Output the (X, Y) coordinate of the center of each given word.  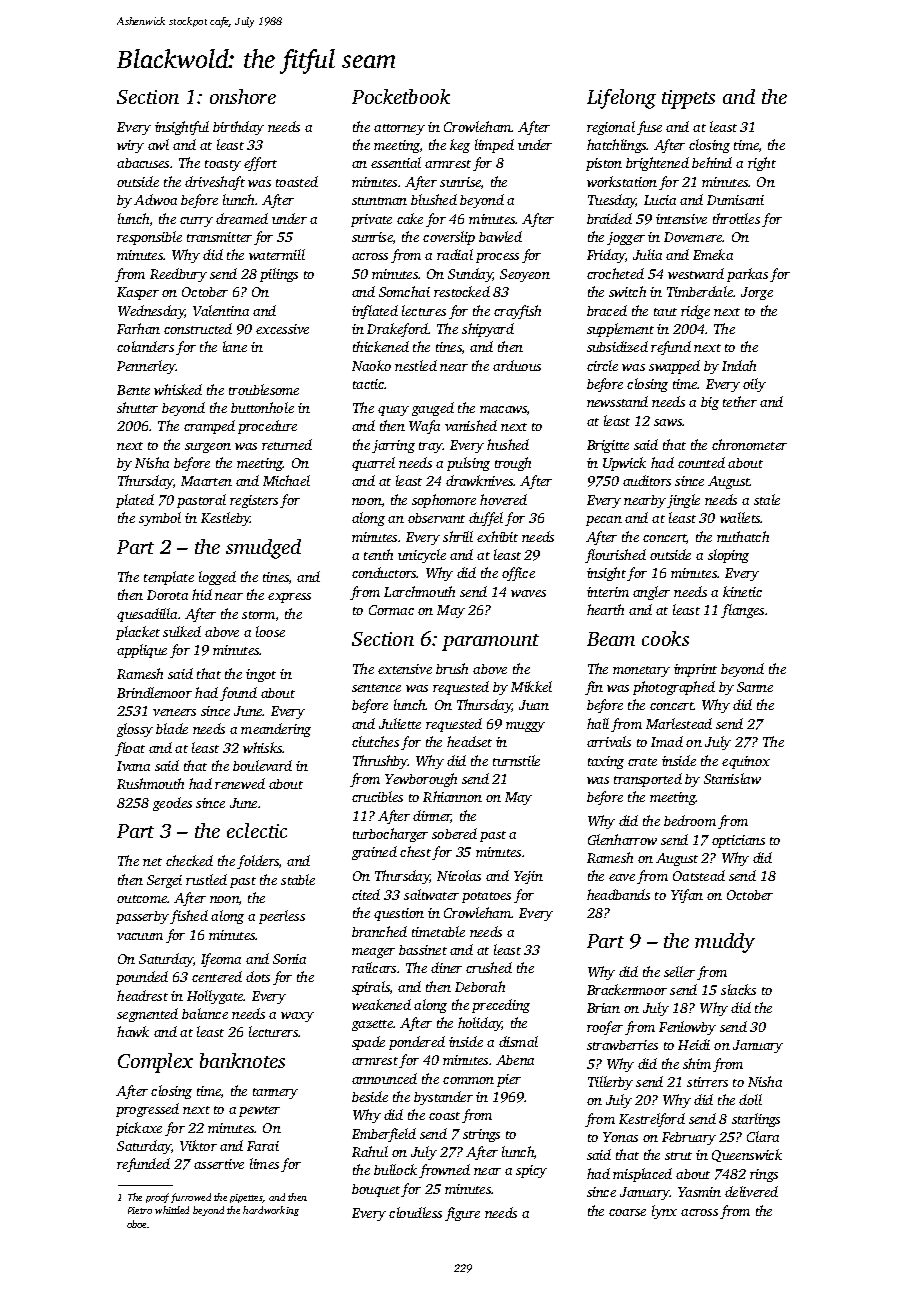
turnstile (516, 760)
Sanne (755, 687)
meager (373, 953)
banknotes (242, 1060)
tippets (688, 99)
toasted (297, 181)
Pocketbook (401, 96)
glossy (135, 730)
